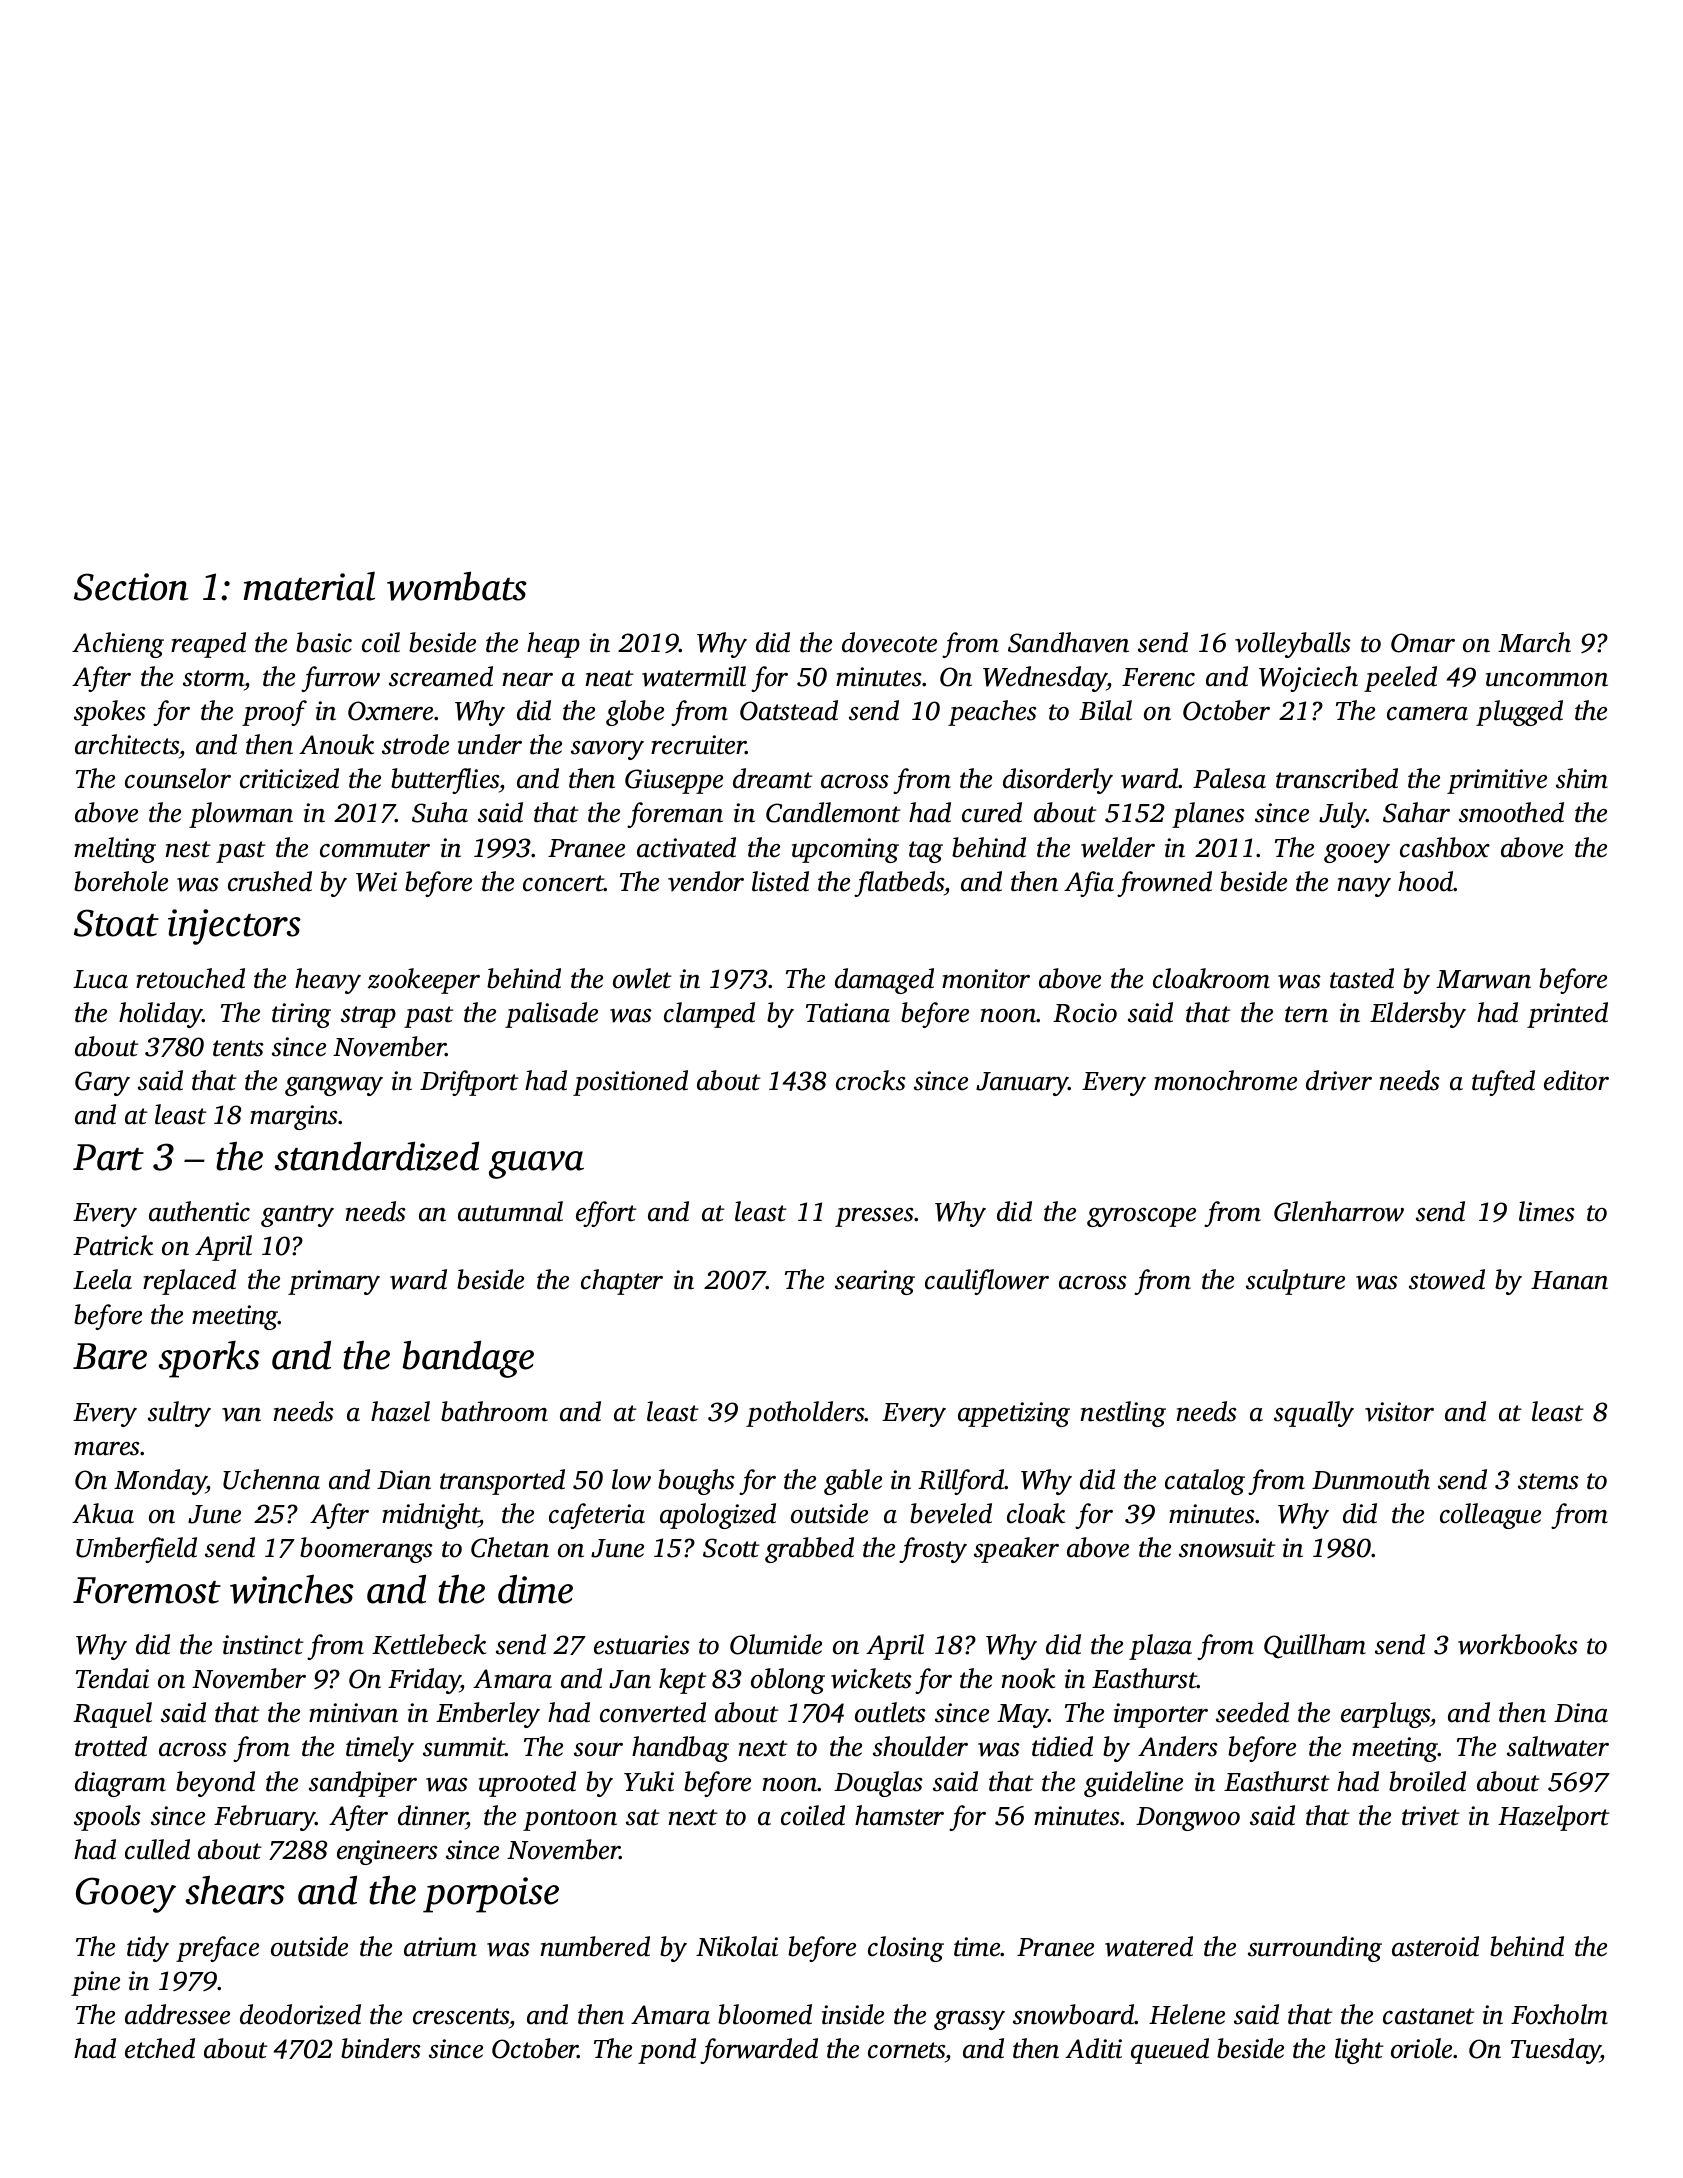 Image resolution: width=1683 pixels, height=2178 pixels. Describe the element at coordinates (157, 1849) in the screenshot. I see `culled` at that location.
